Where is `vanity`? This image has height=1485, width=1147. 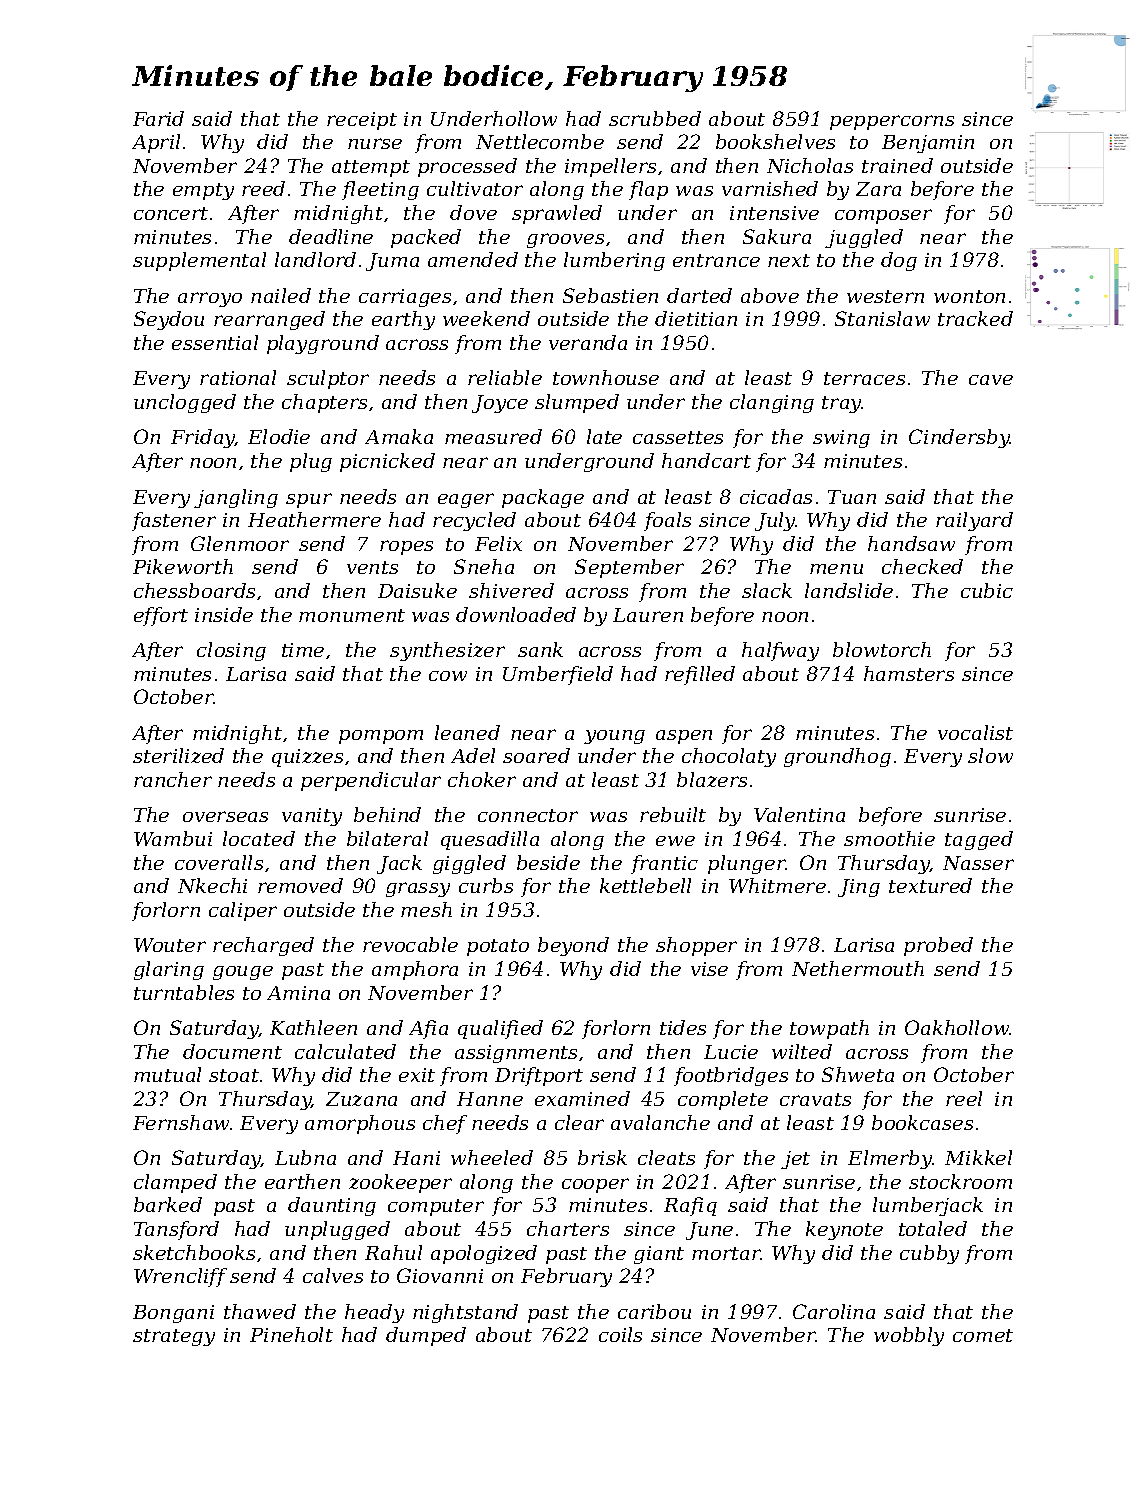 vanity is located at coordinates (312, 817).
